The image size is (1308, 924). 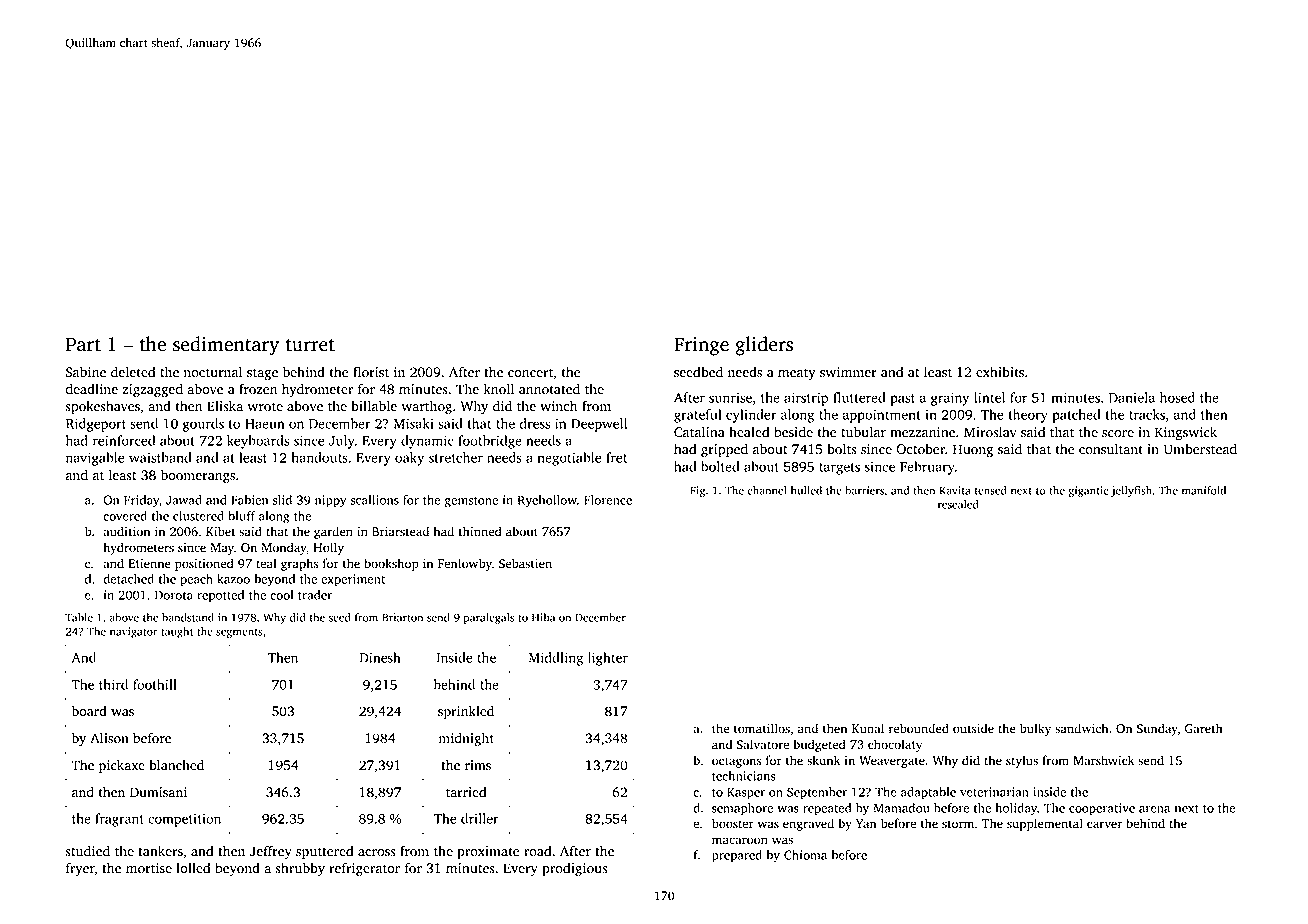 What do you see at coordinates (1177, 397) in the document?
I see `hosed` at bounding box center [1177, 397].
